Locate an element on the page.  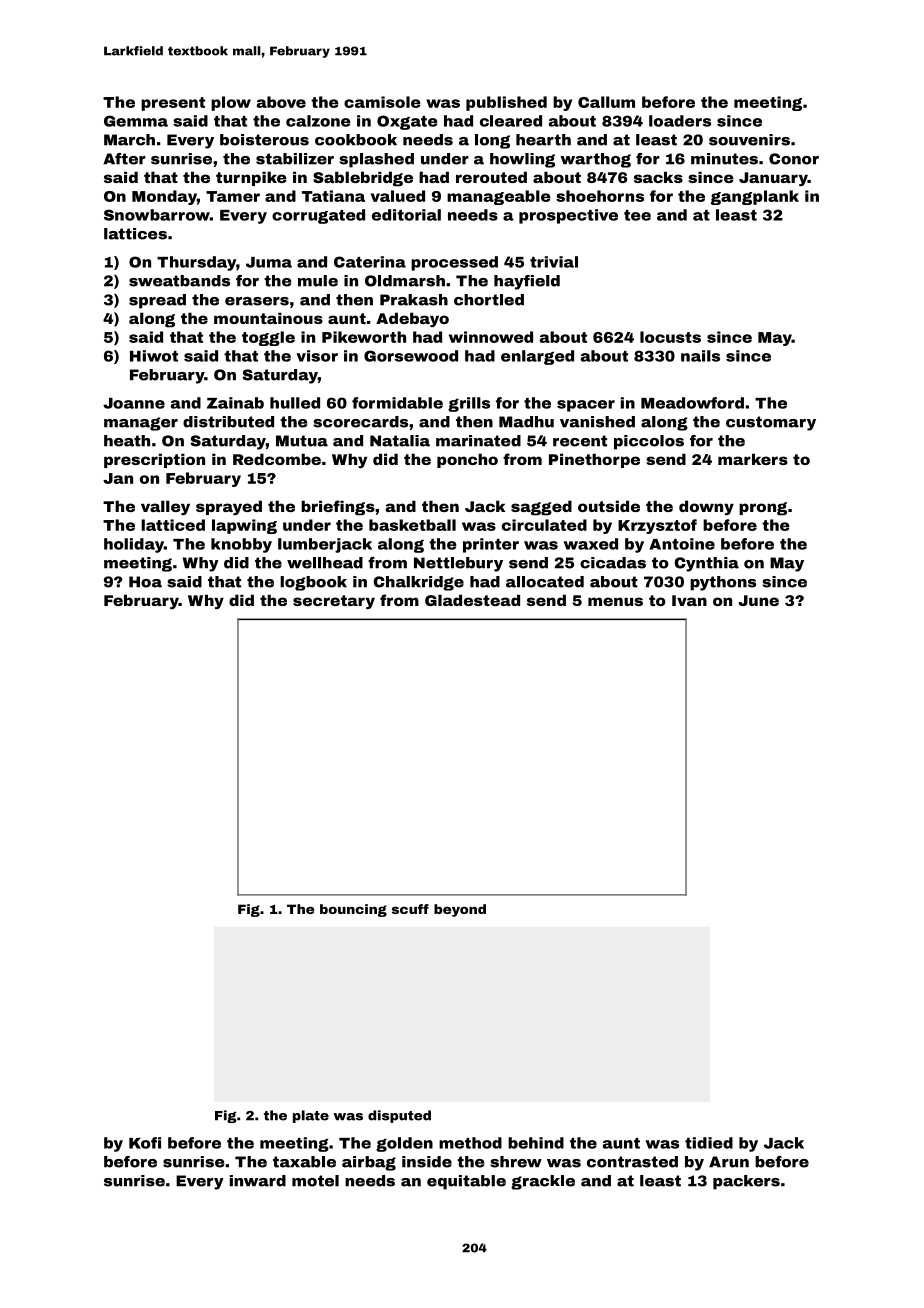
distributed is located at coordinates (228, 422).
